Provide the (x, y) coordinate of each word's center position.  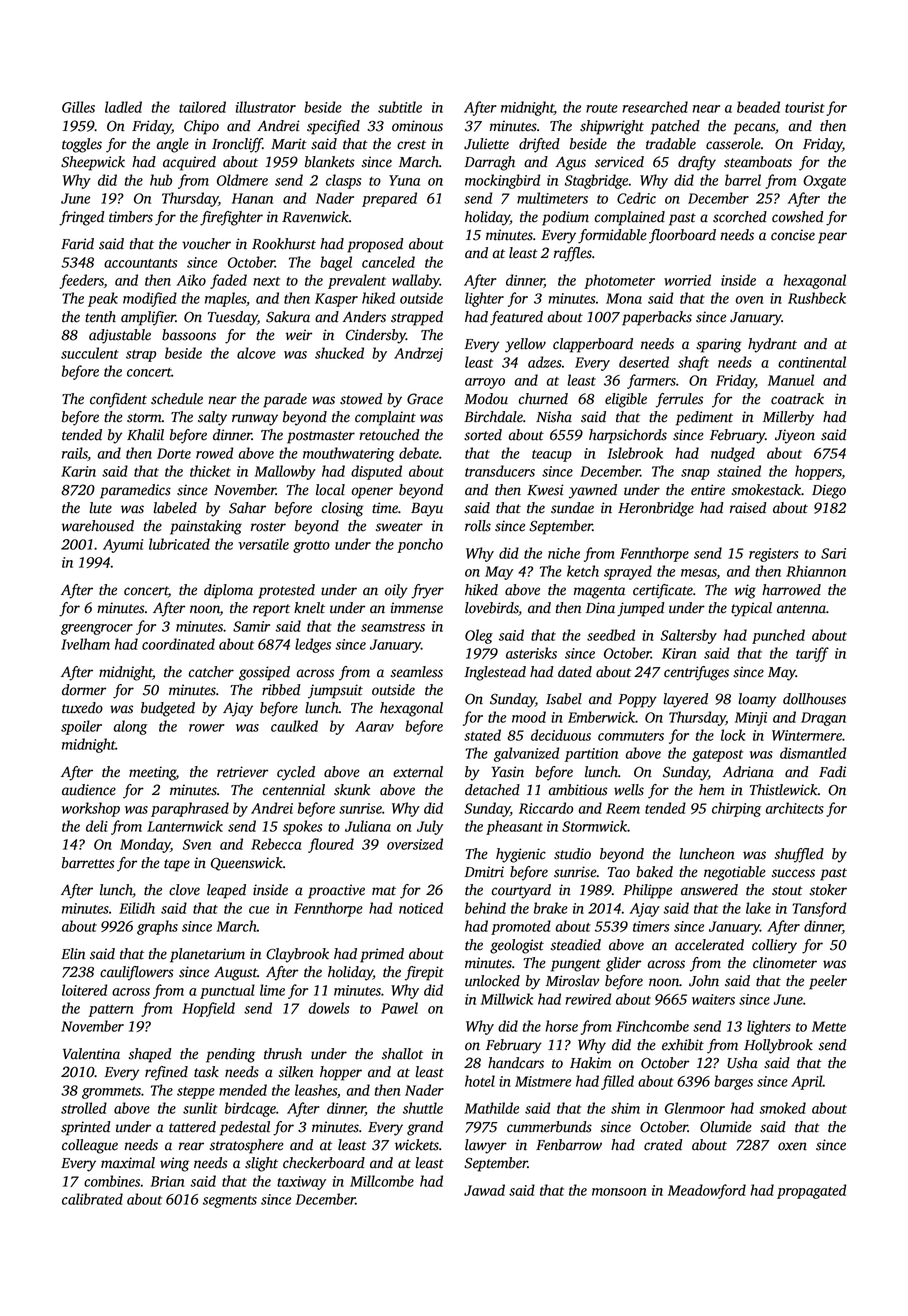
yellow (525, 345)
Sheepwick (93, 163)
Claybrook (297, 955)
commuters (631, 736)
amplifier (148, 318)
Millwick (507, 999)
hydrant (772, 345)
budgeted (168, 709)
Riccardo (546, 808)
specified (333, 127)
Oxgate (824, 182)
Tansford (819, 909)
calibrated (92, 1199)
